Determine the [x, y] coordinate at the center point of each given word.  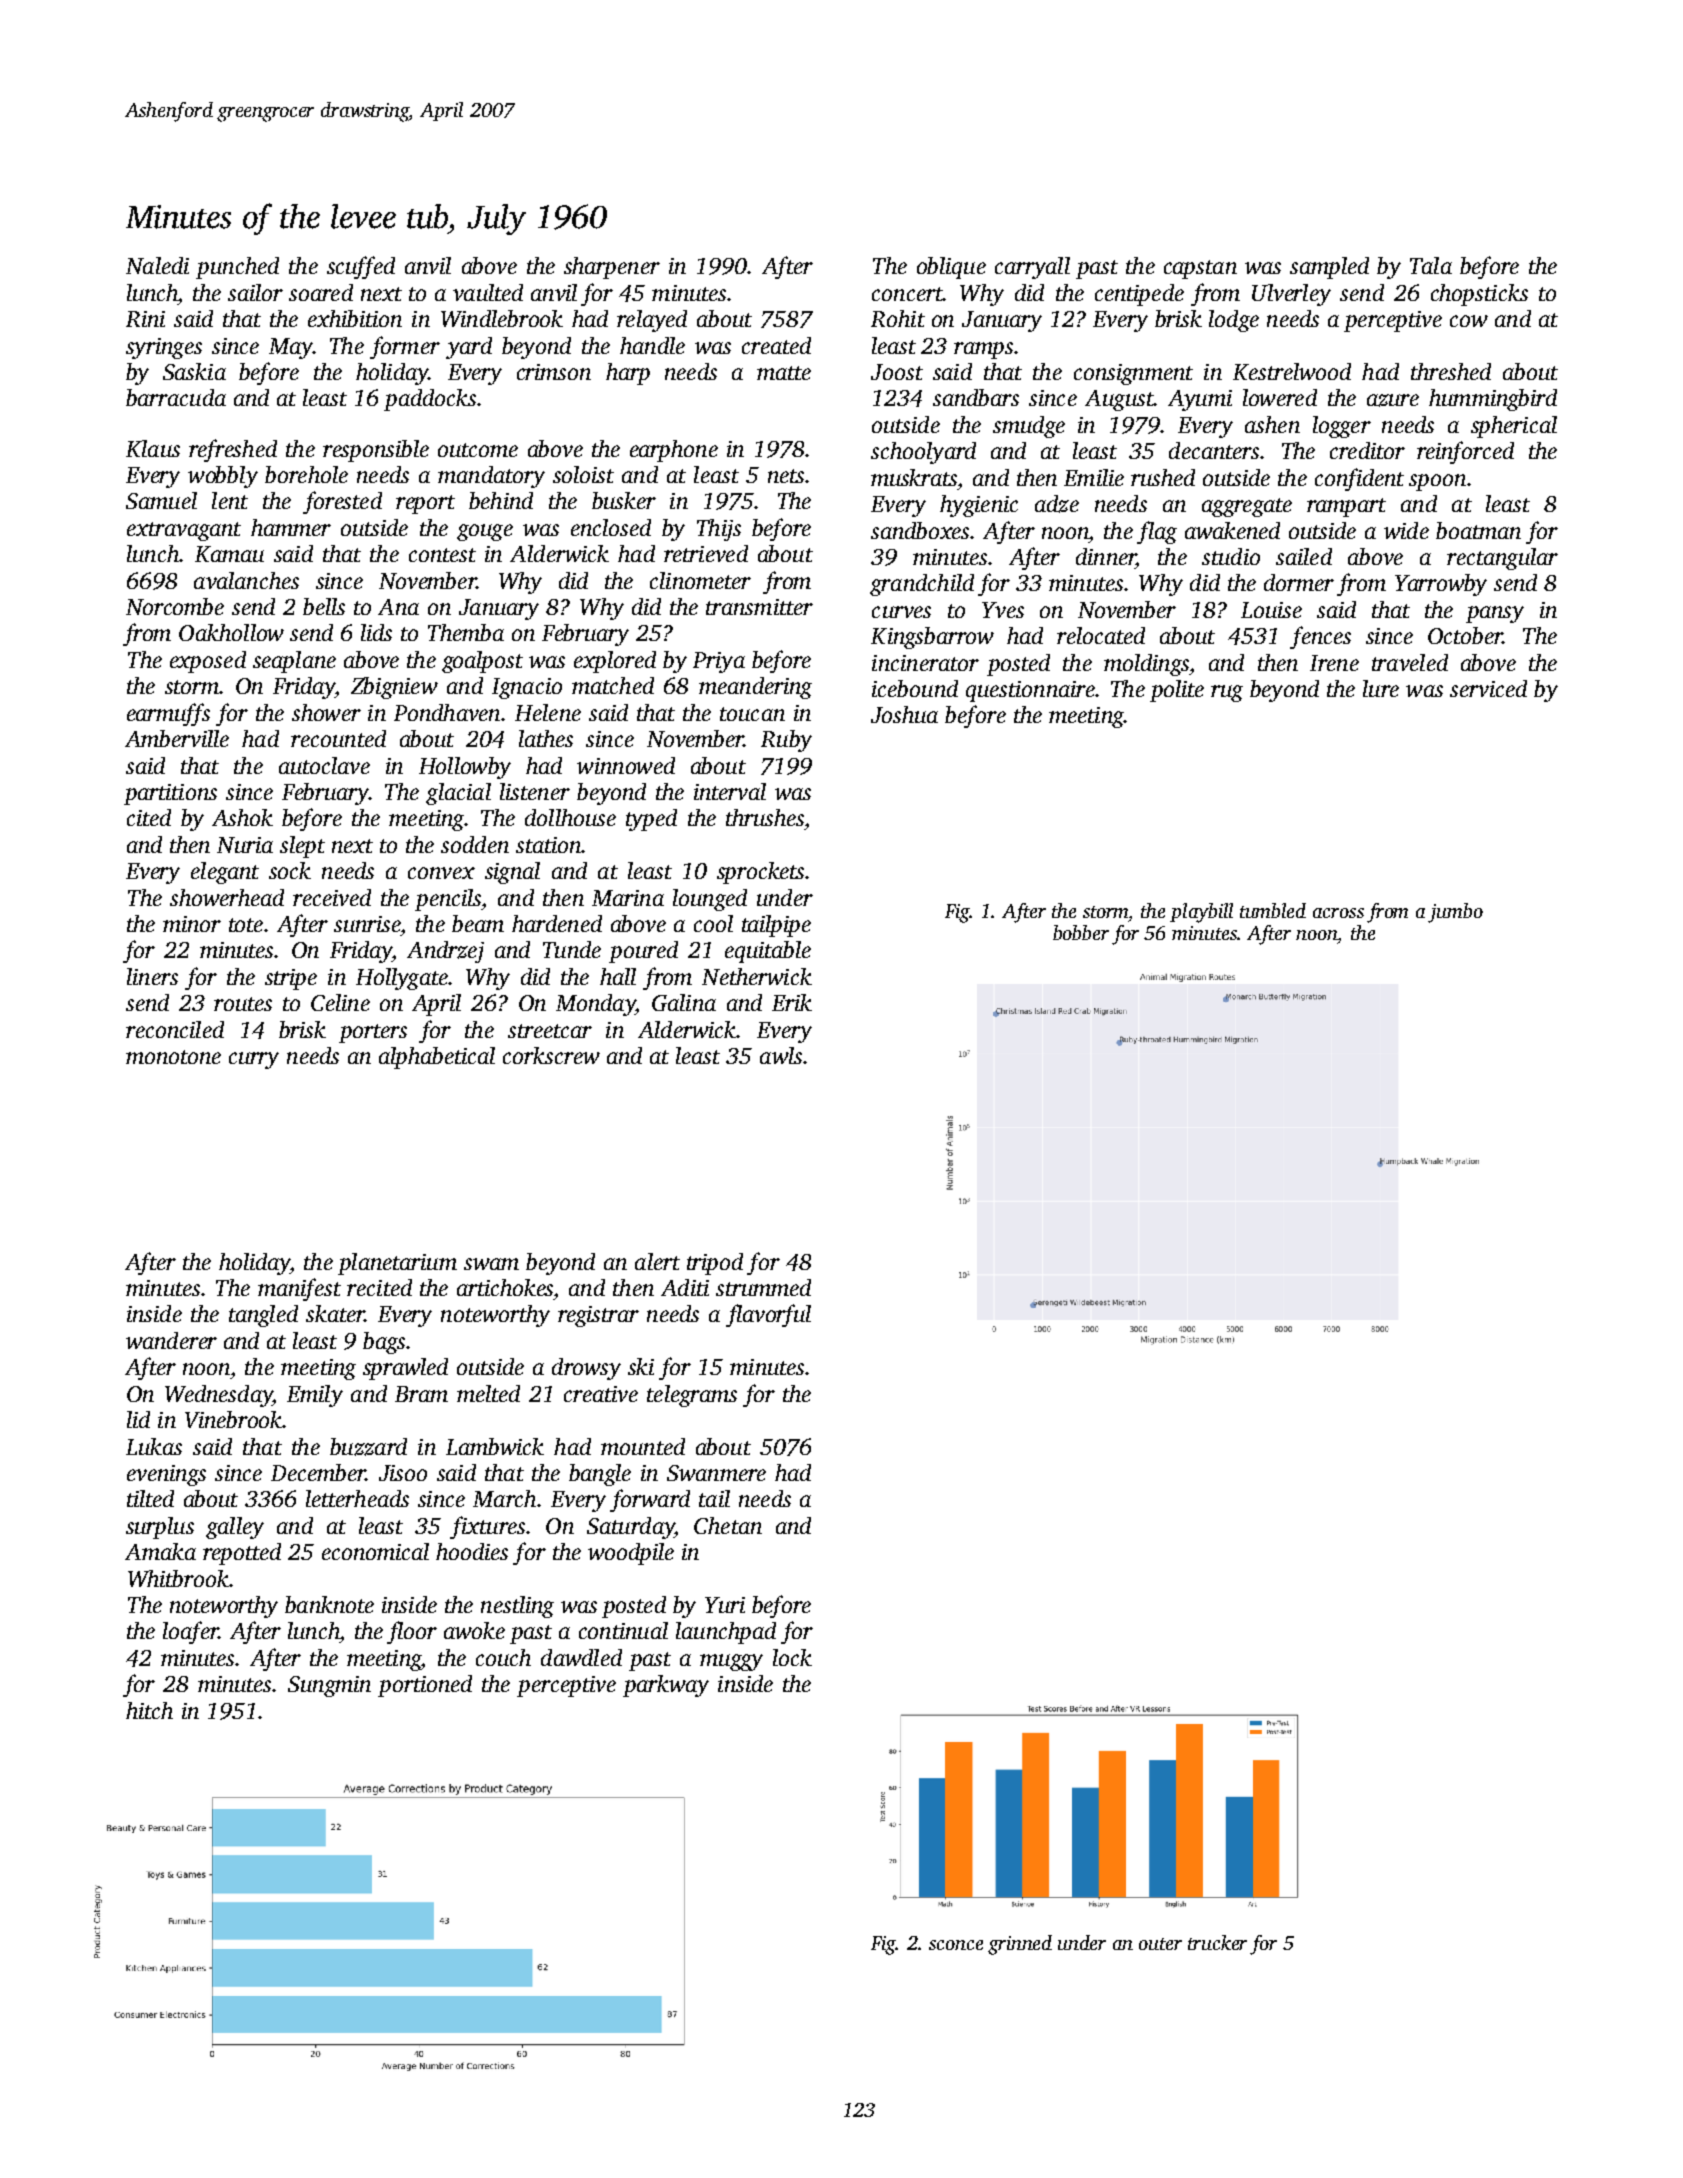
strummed [763, 1287]
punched [237, 268]
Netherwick [757, 976]
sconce [956, 1945]
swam [491, 1264]
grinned [1020, 1945]
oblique [951, 268]
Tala [1431, 265]
